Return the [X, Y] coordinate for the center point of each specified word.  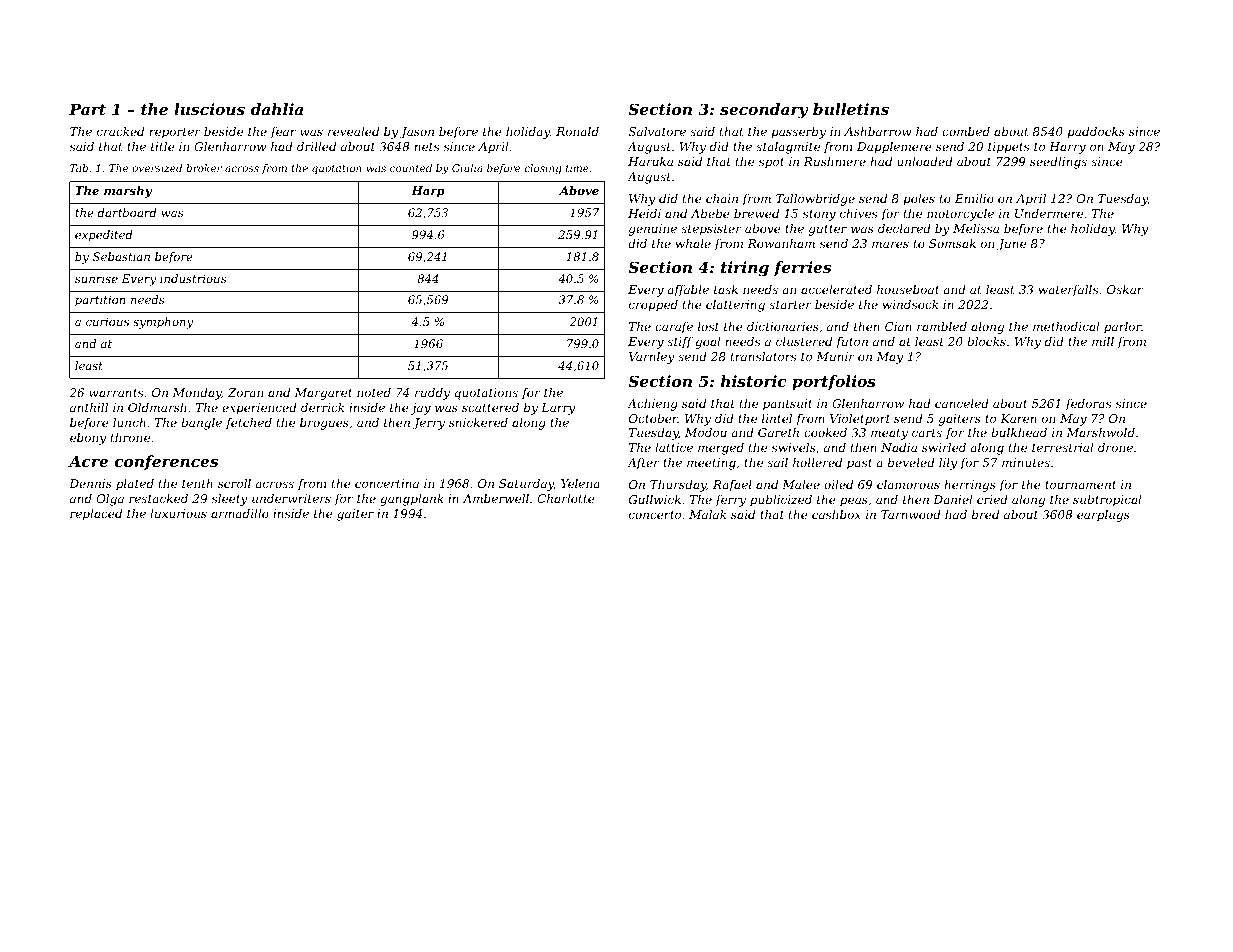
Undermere [1049, 213]
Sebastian [121, 256]
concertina [387, 483]
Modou [706, 432]
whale [693, 243]
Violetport [860, 420]
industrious [193, 278]
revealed [353, 131]
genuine [653, 230]
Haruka [650, 161]
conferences [166, 462]
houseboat [908, 289]
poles [919, 200]
